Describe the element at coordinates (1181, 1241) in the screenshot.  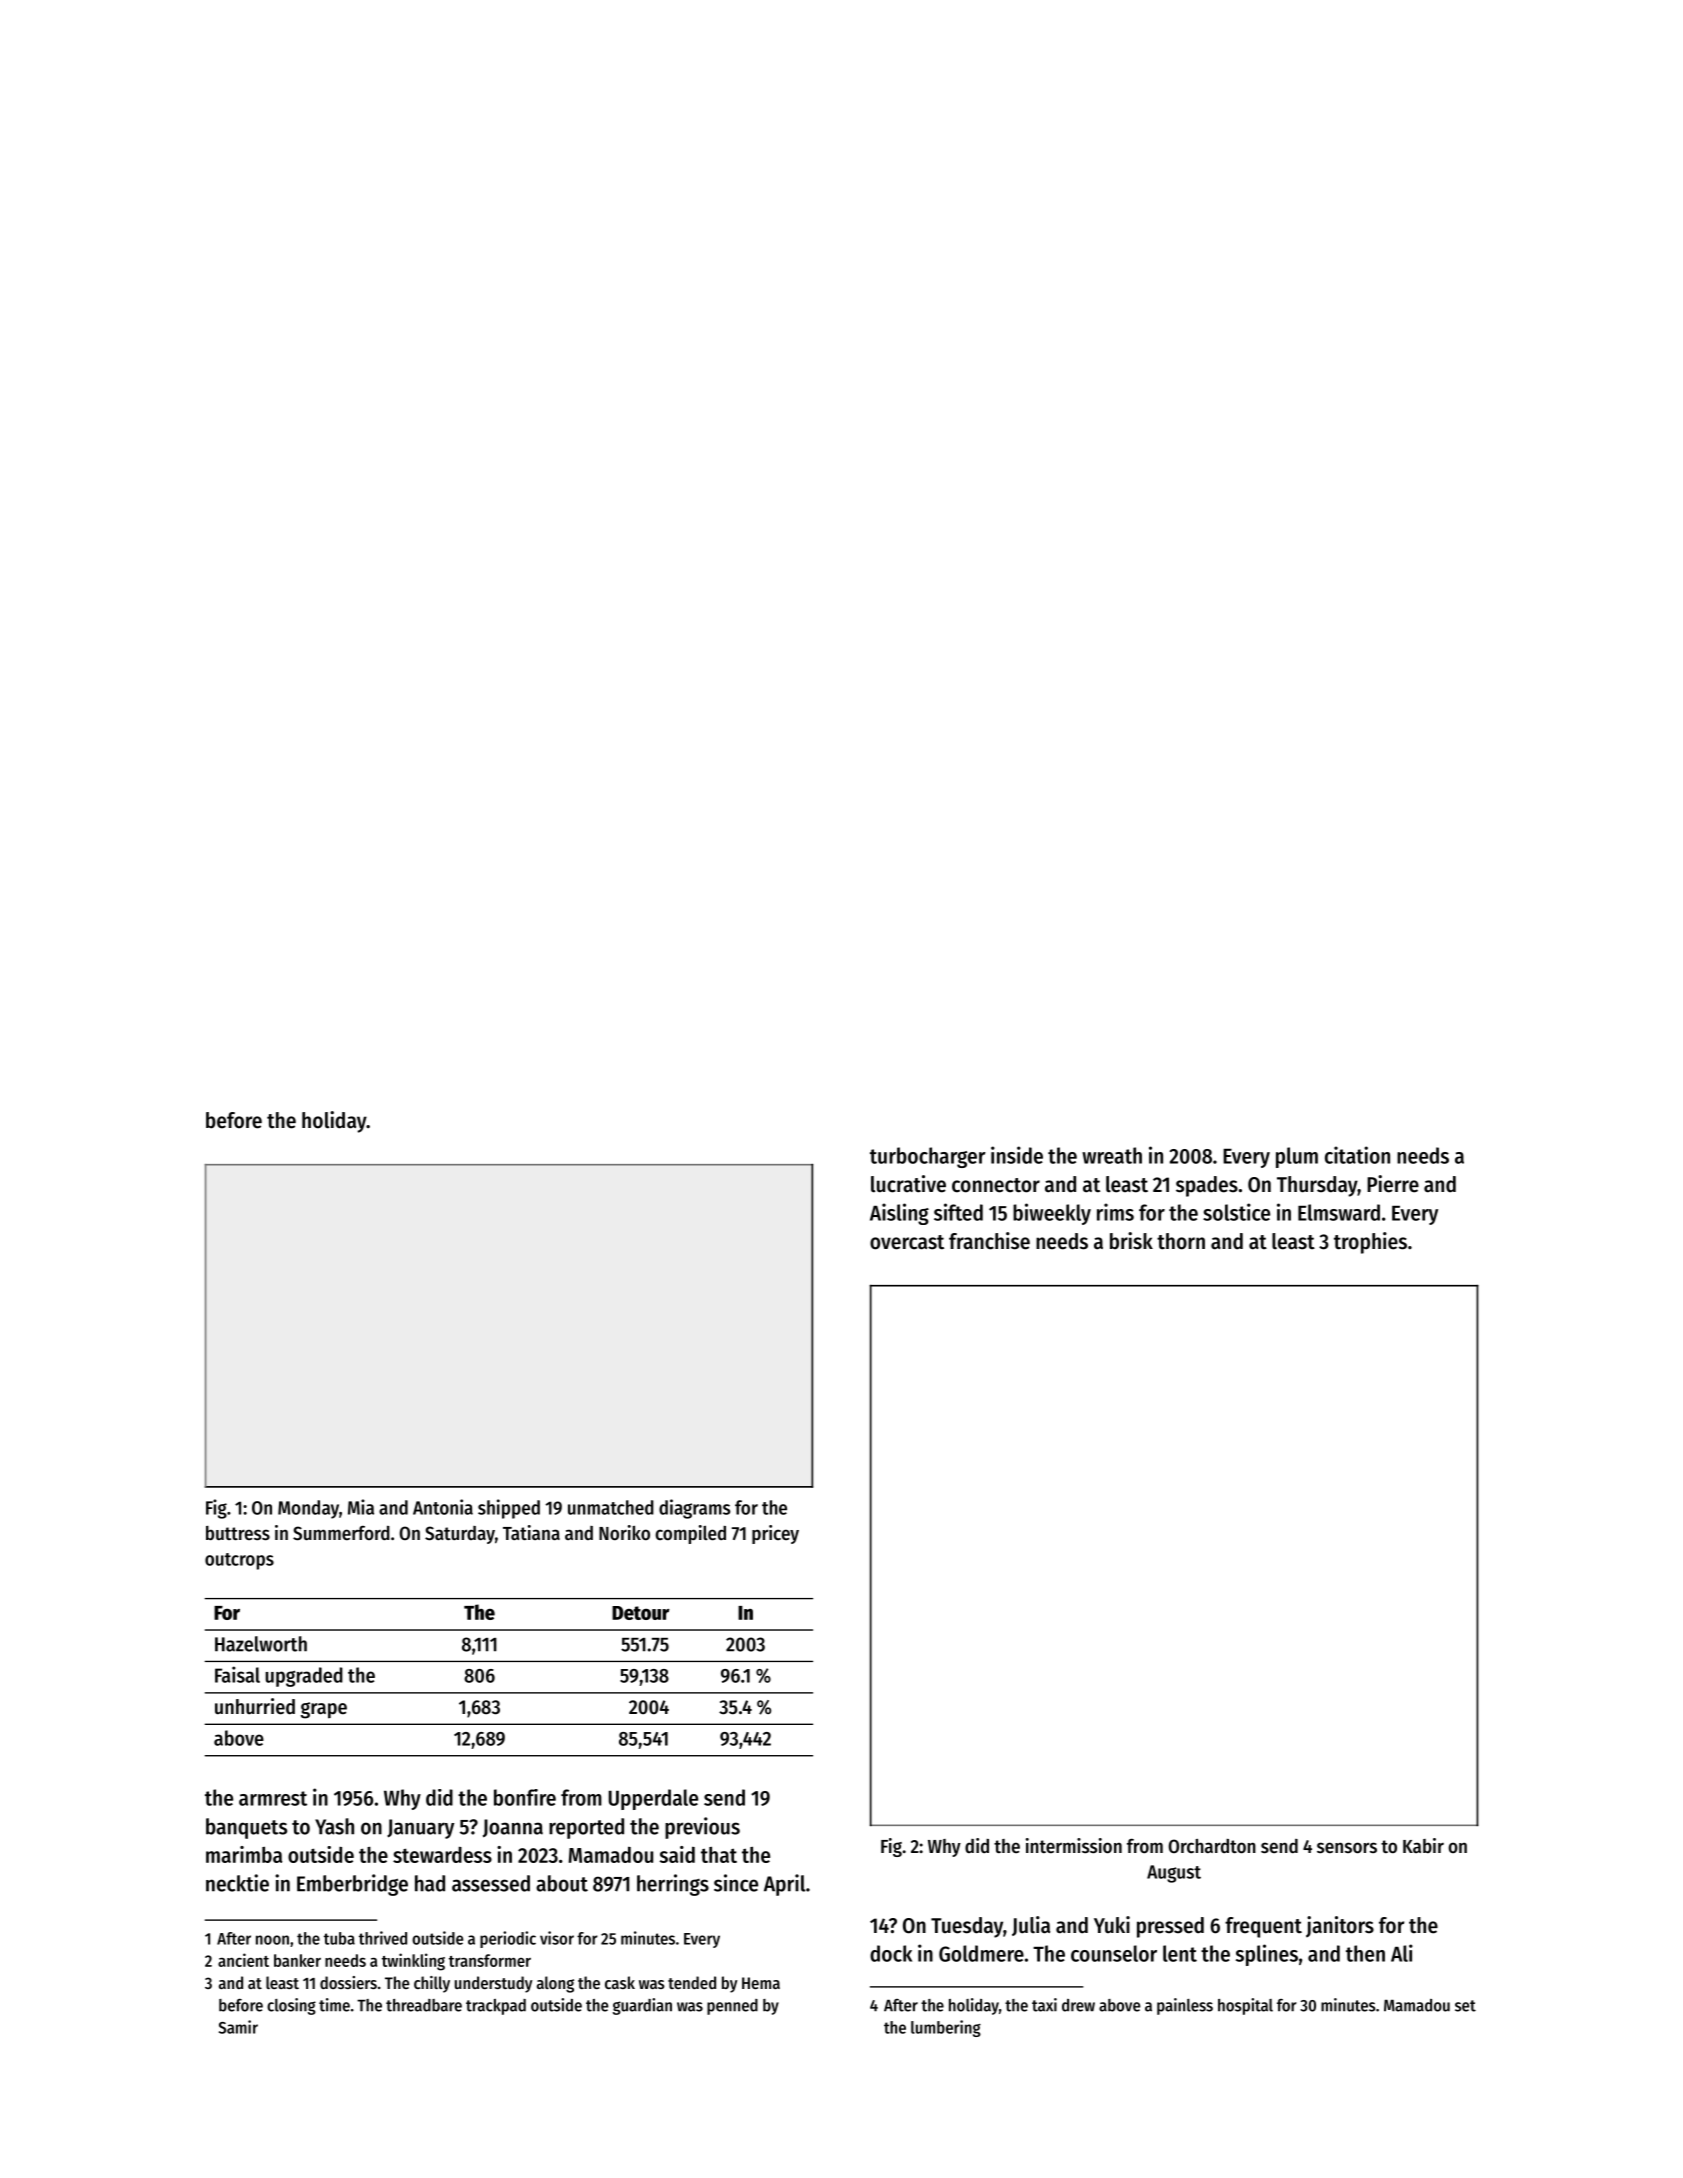
I see `thorn` at that location.
